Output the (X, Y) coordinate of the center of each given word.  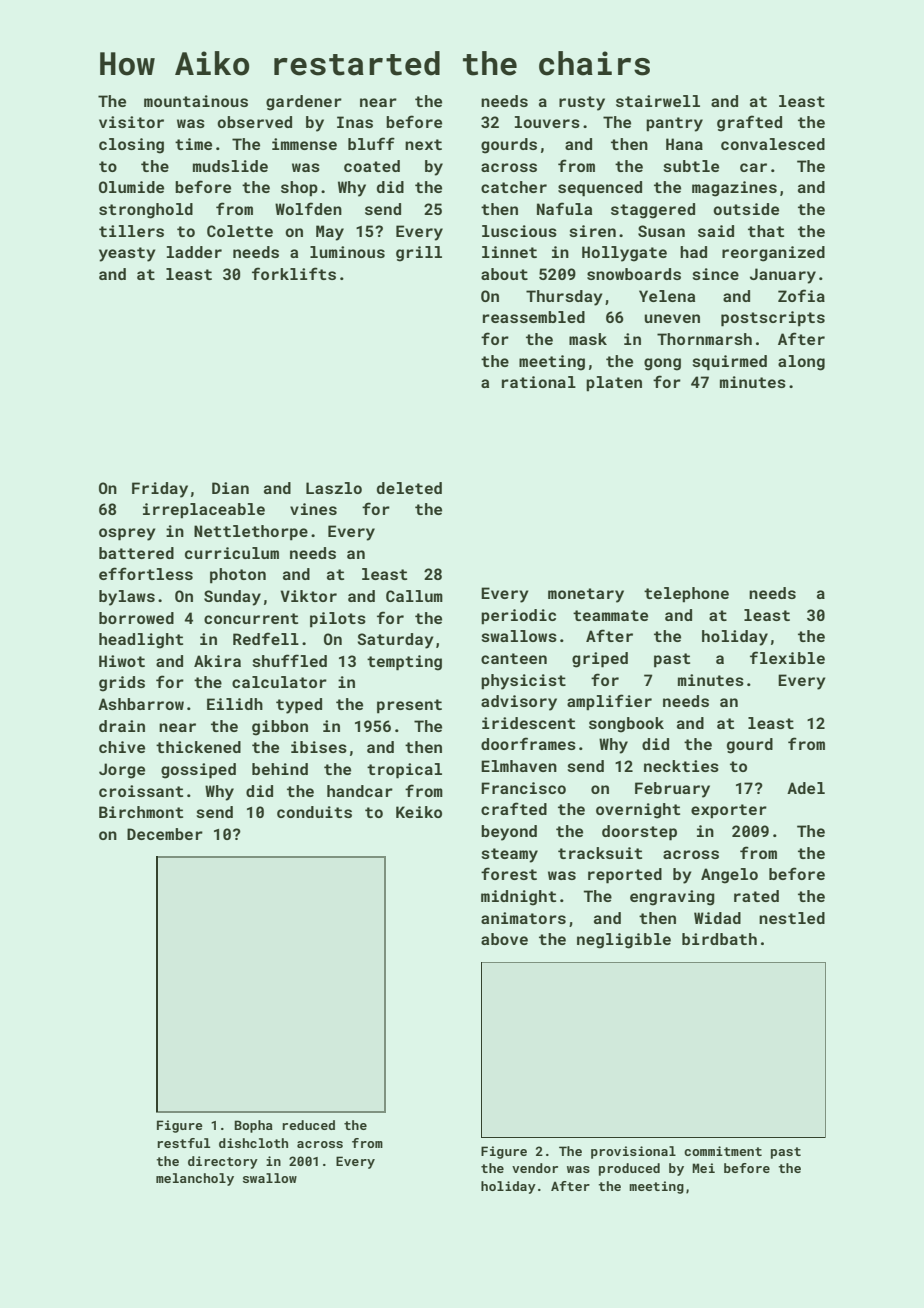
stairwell (658, 101)
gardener (304, 103)
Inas (355, 122)
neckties (681, 766)
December (165, 834)
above (504, 939)
